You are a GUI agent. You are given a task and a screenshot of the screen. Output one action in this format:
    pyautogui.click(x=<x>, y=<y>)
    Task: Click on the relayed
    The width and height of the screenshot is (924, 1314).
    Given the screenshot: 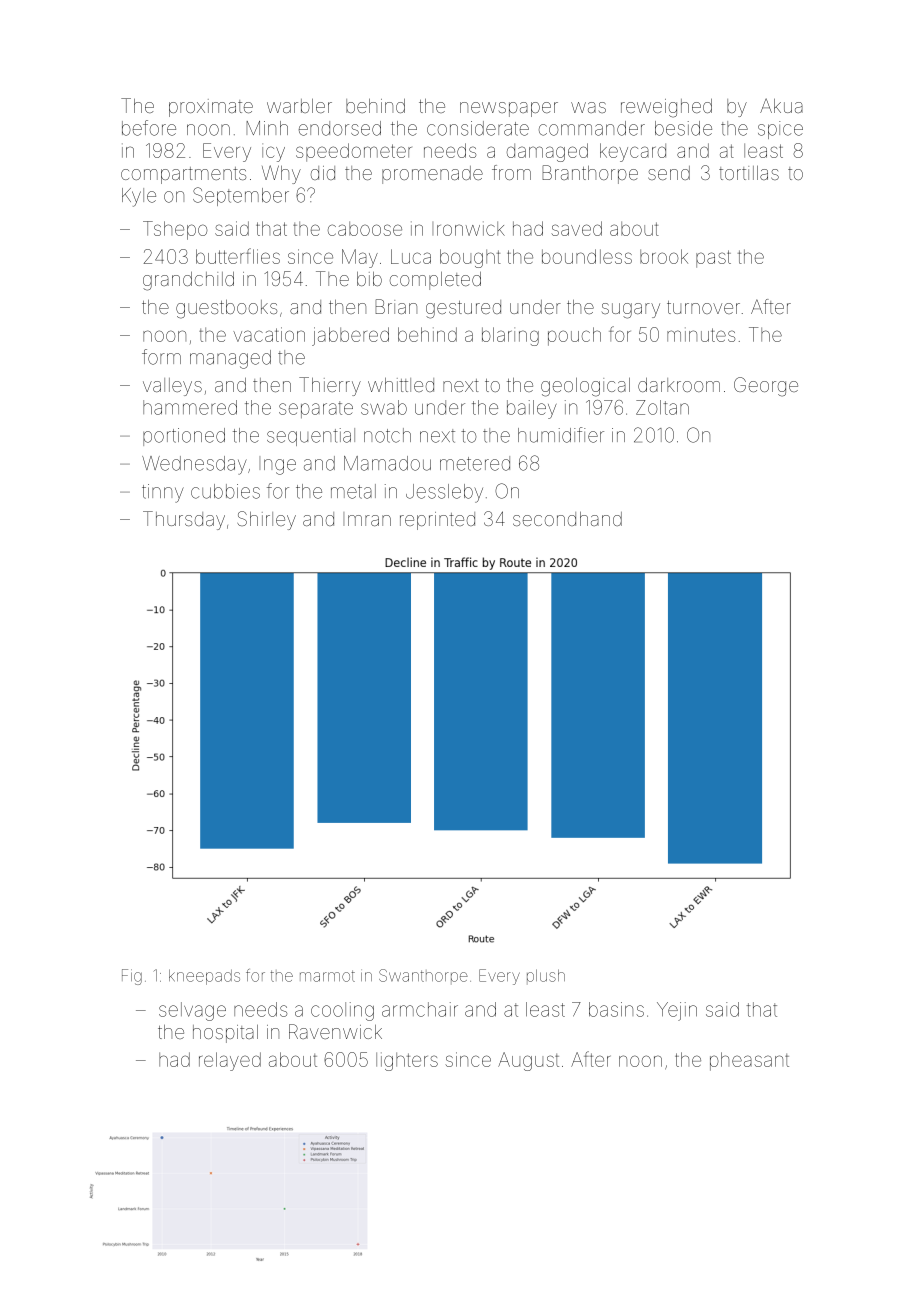 What is the action you would take?
    pyautogui.click(x=230, y=1061)
